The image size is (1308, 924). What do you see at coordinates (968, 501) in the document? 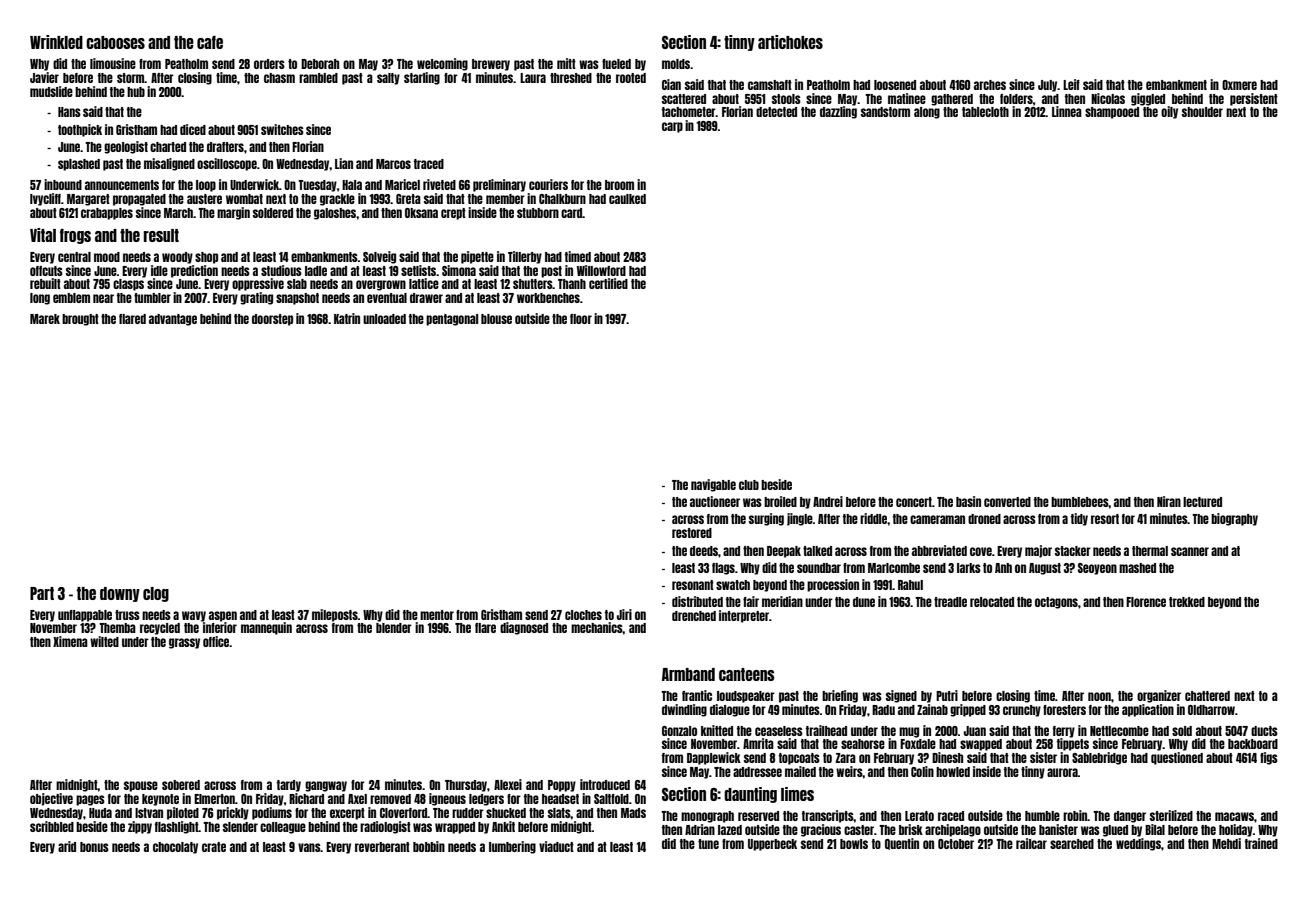
I see `basin` at bounding box center [968, 501].
